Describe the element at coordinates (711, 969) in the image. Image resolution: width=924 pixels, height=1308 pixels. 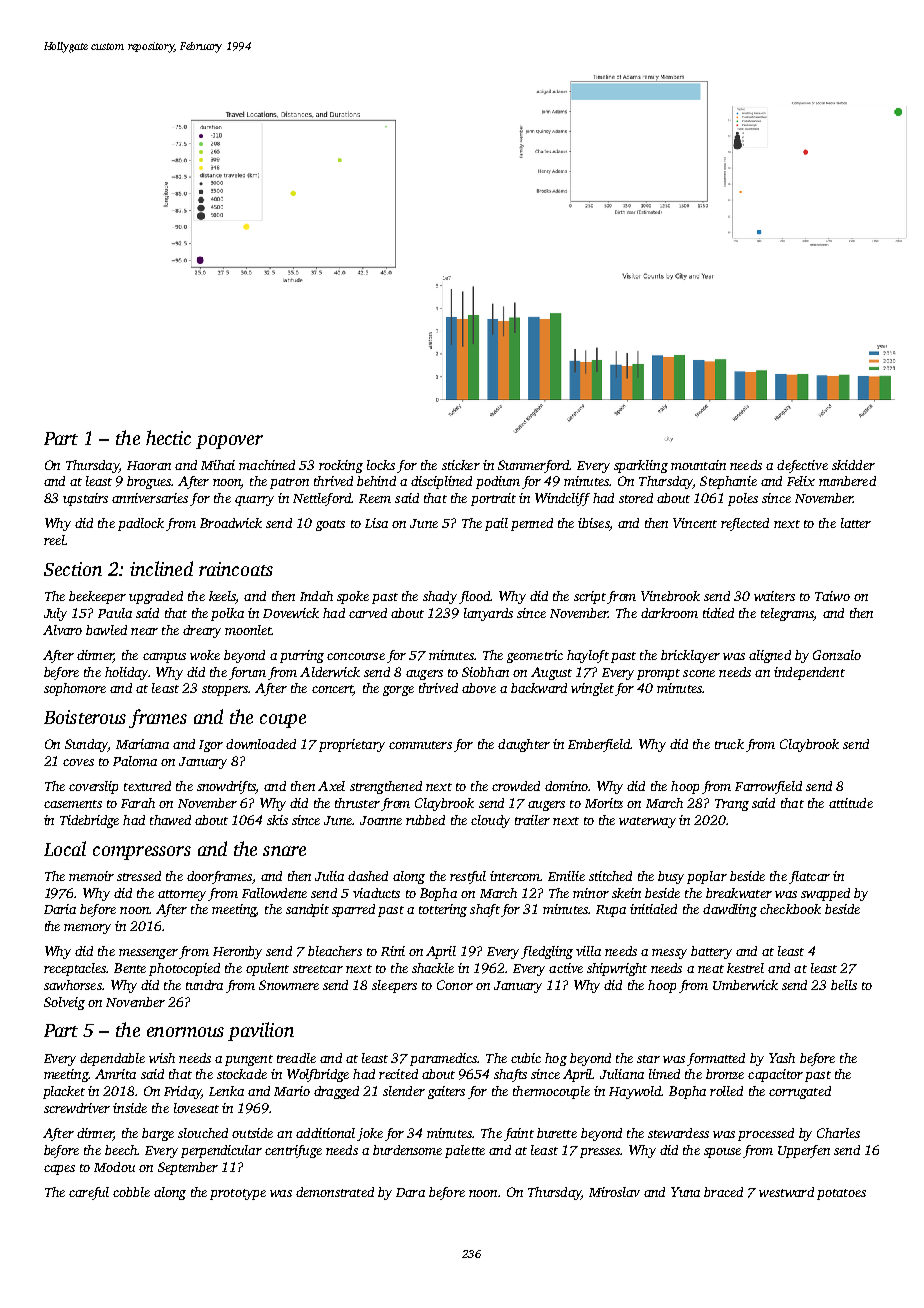
I see `neat` at that location.
